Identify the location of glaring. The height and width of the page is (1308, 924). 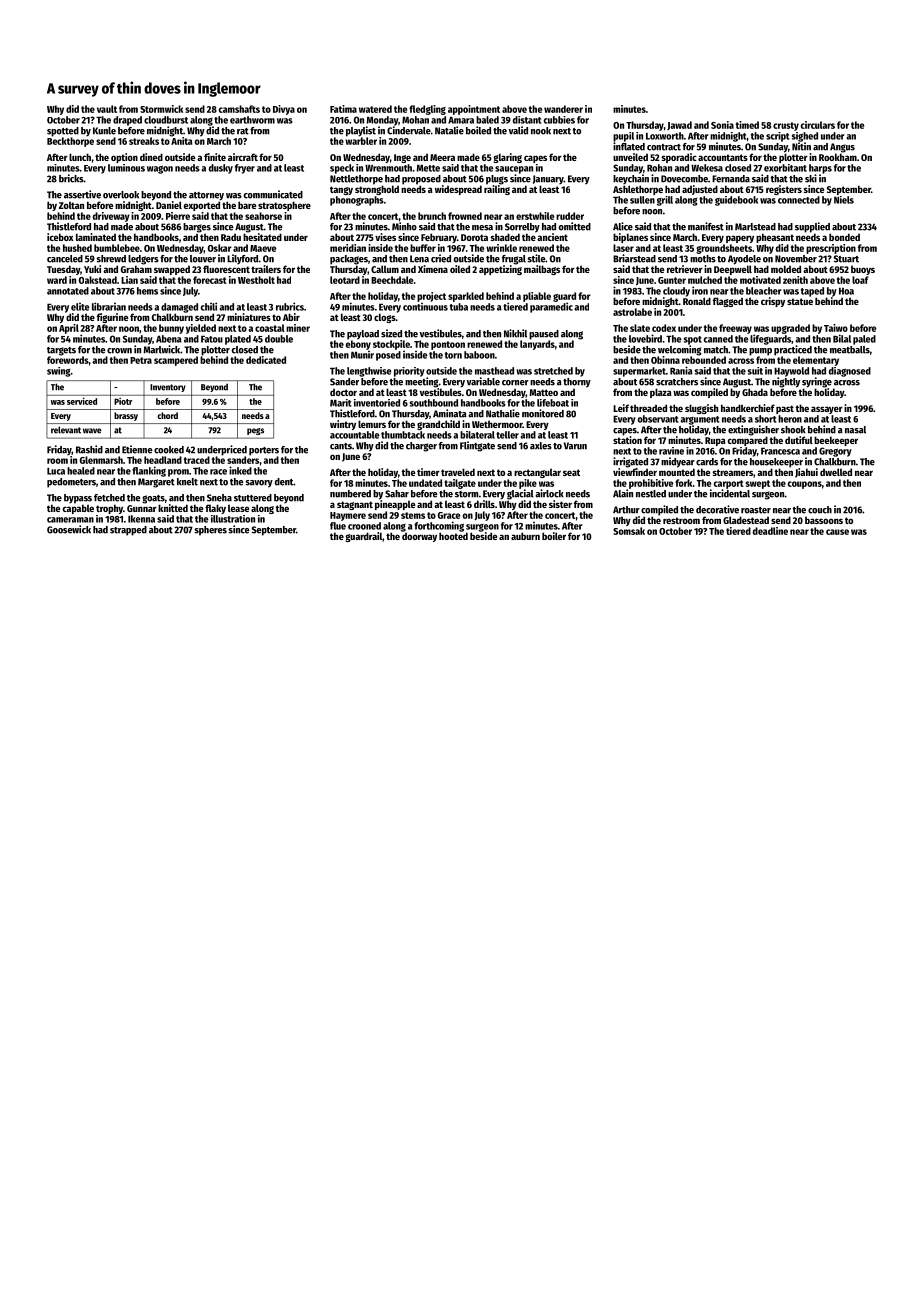
(507, 158).
